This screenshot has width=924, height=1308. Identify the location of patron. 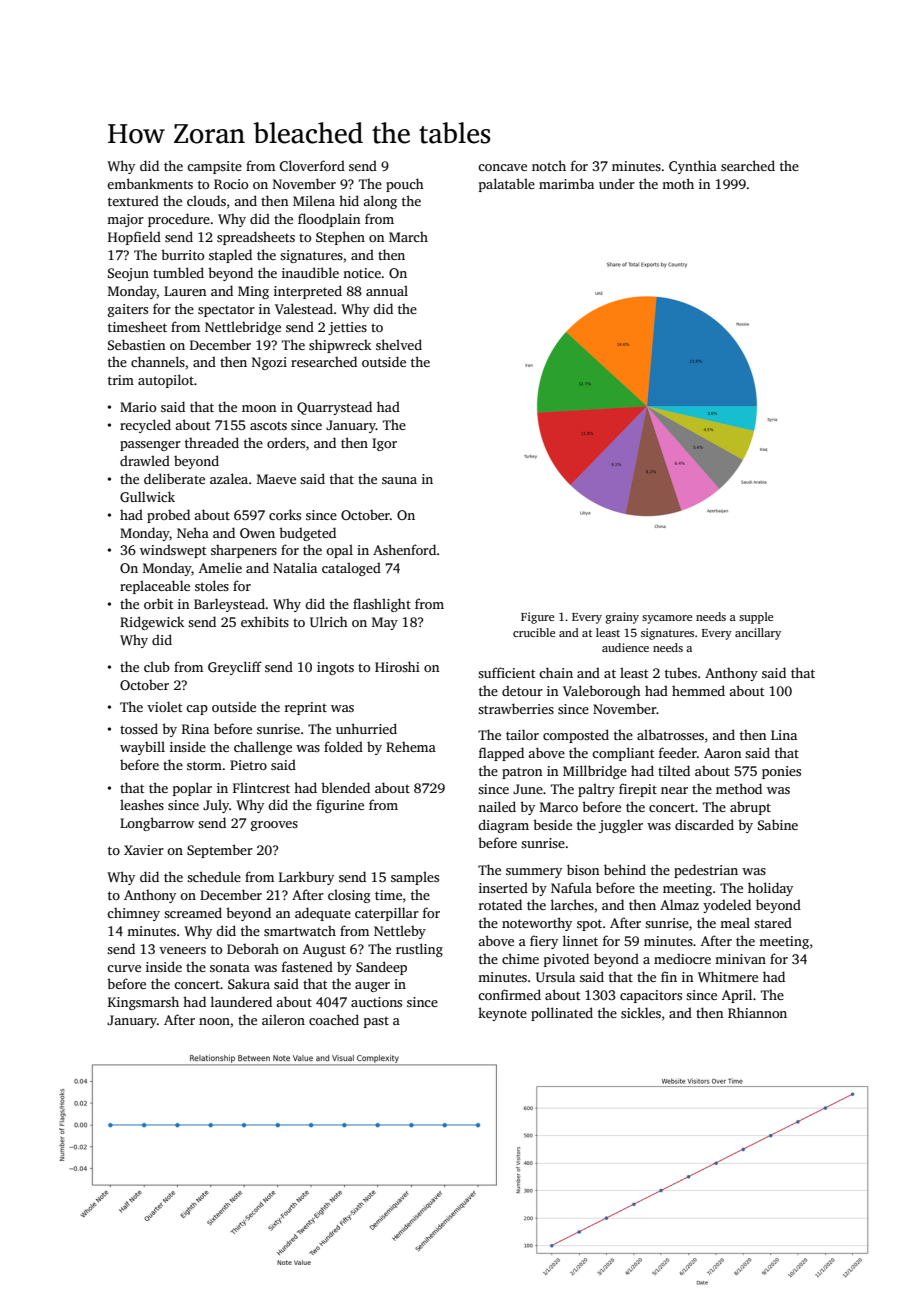
(522, 773).
